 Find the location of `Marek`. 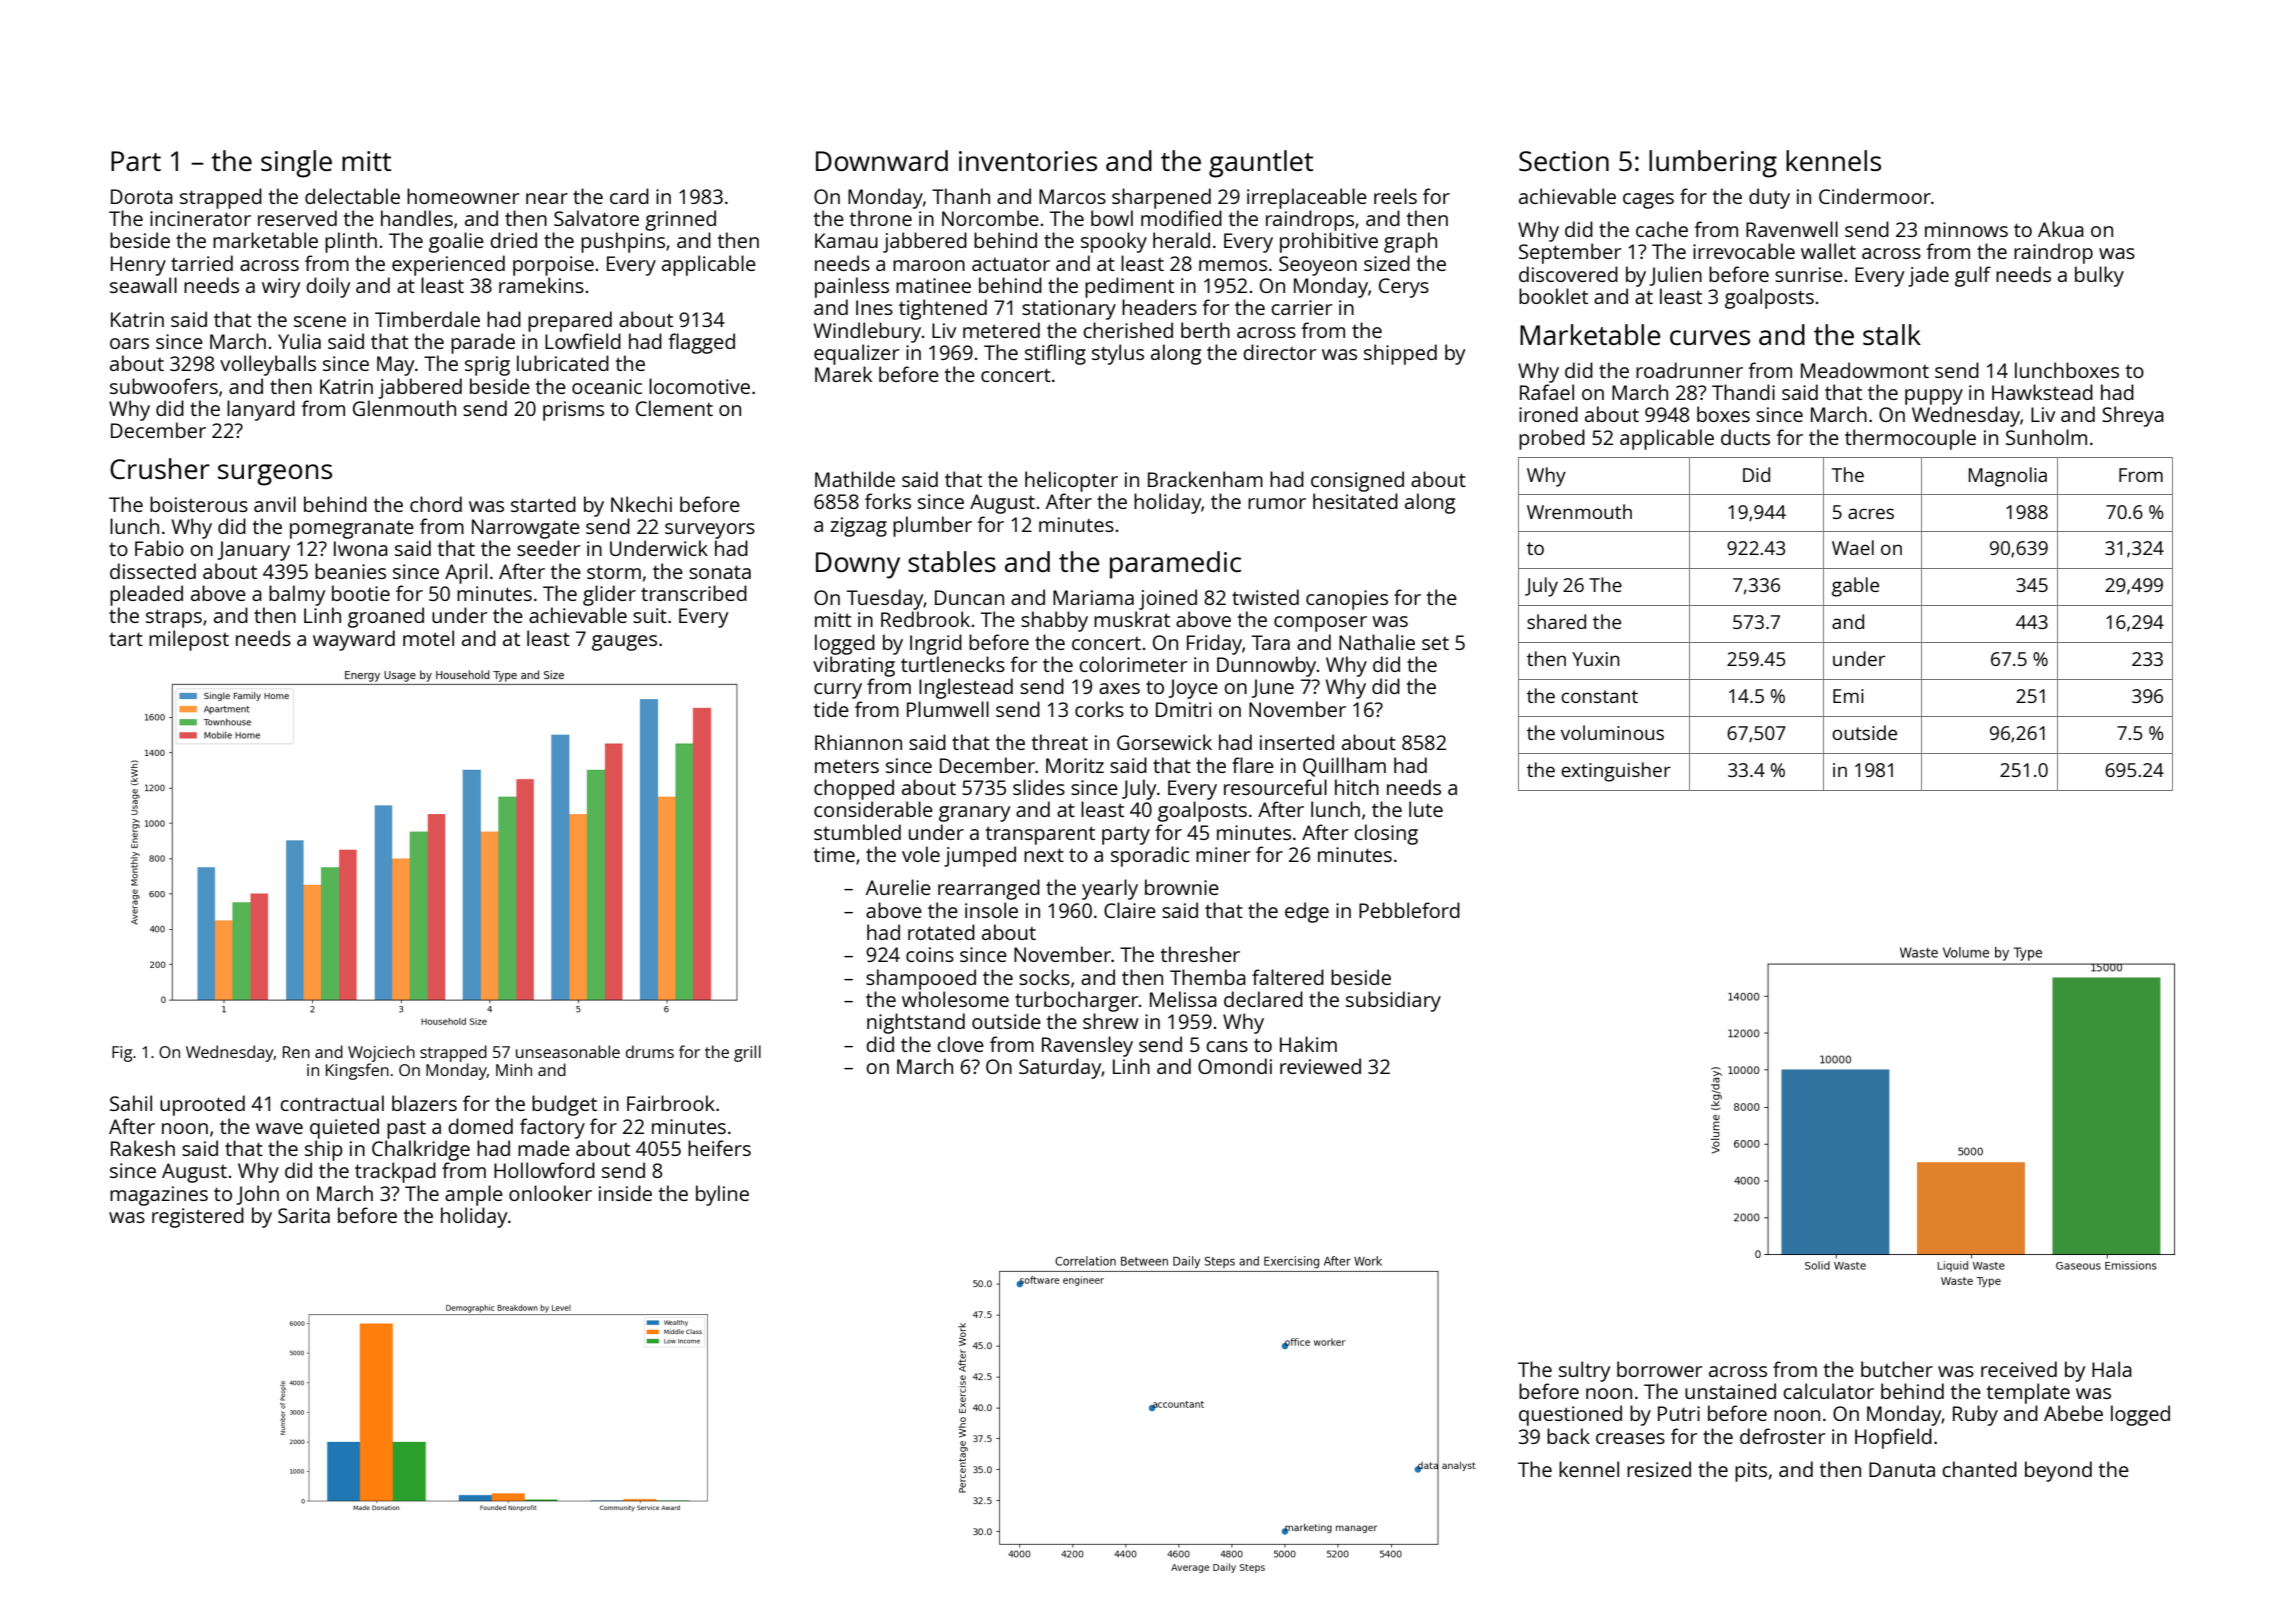

Marek is located at coordinates (843, 374).
